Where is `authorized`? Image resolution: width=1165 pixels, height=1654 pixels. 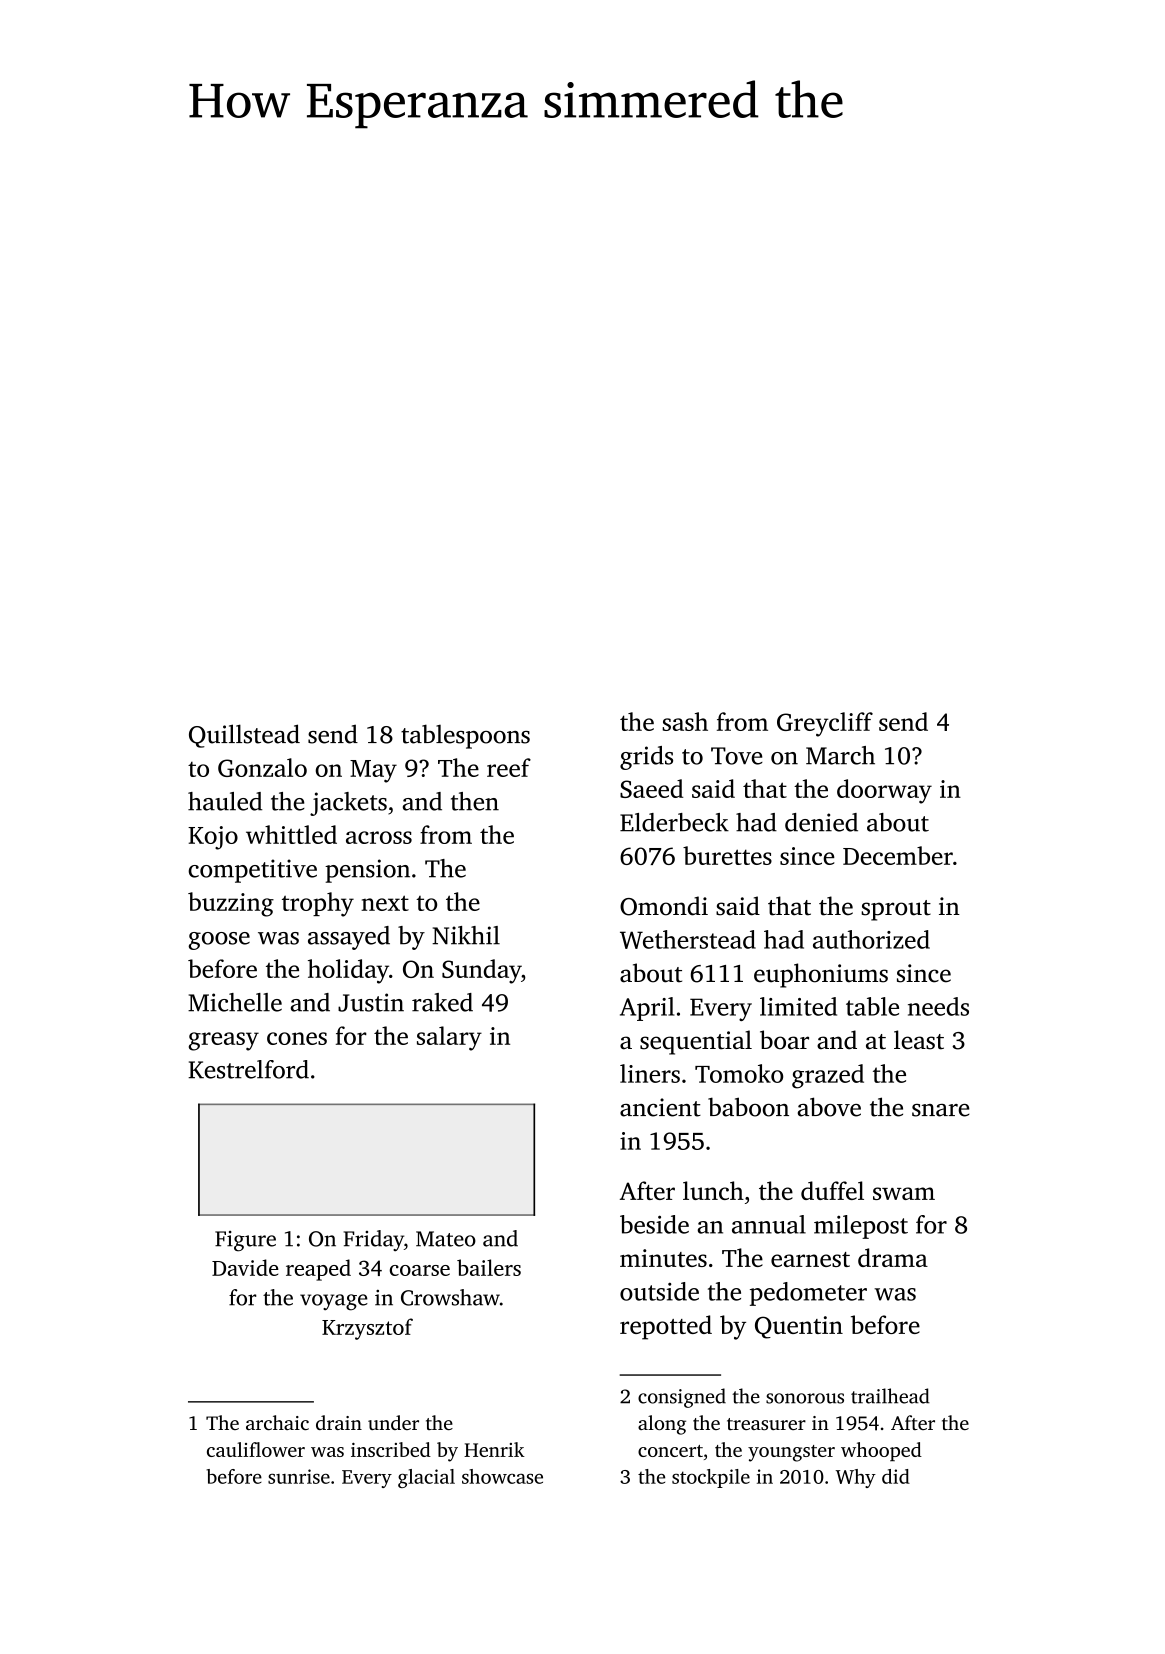
authorized is located at coordinates (871, 939).
